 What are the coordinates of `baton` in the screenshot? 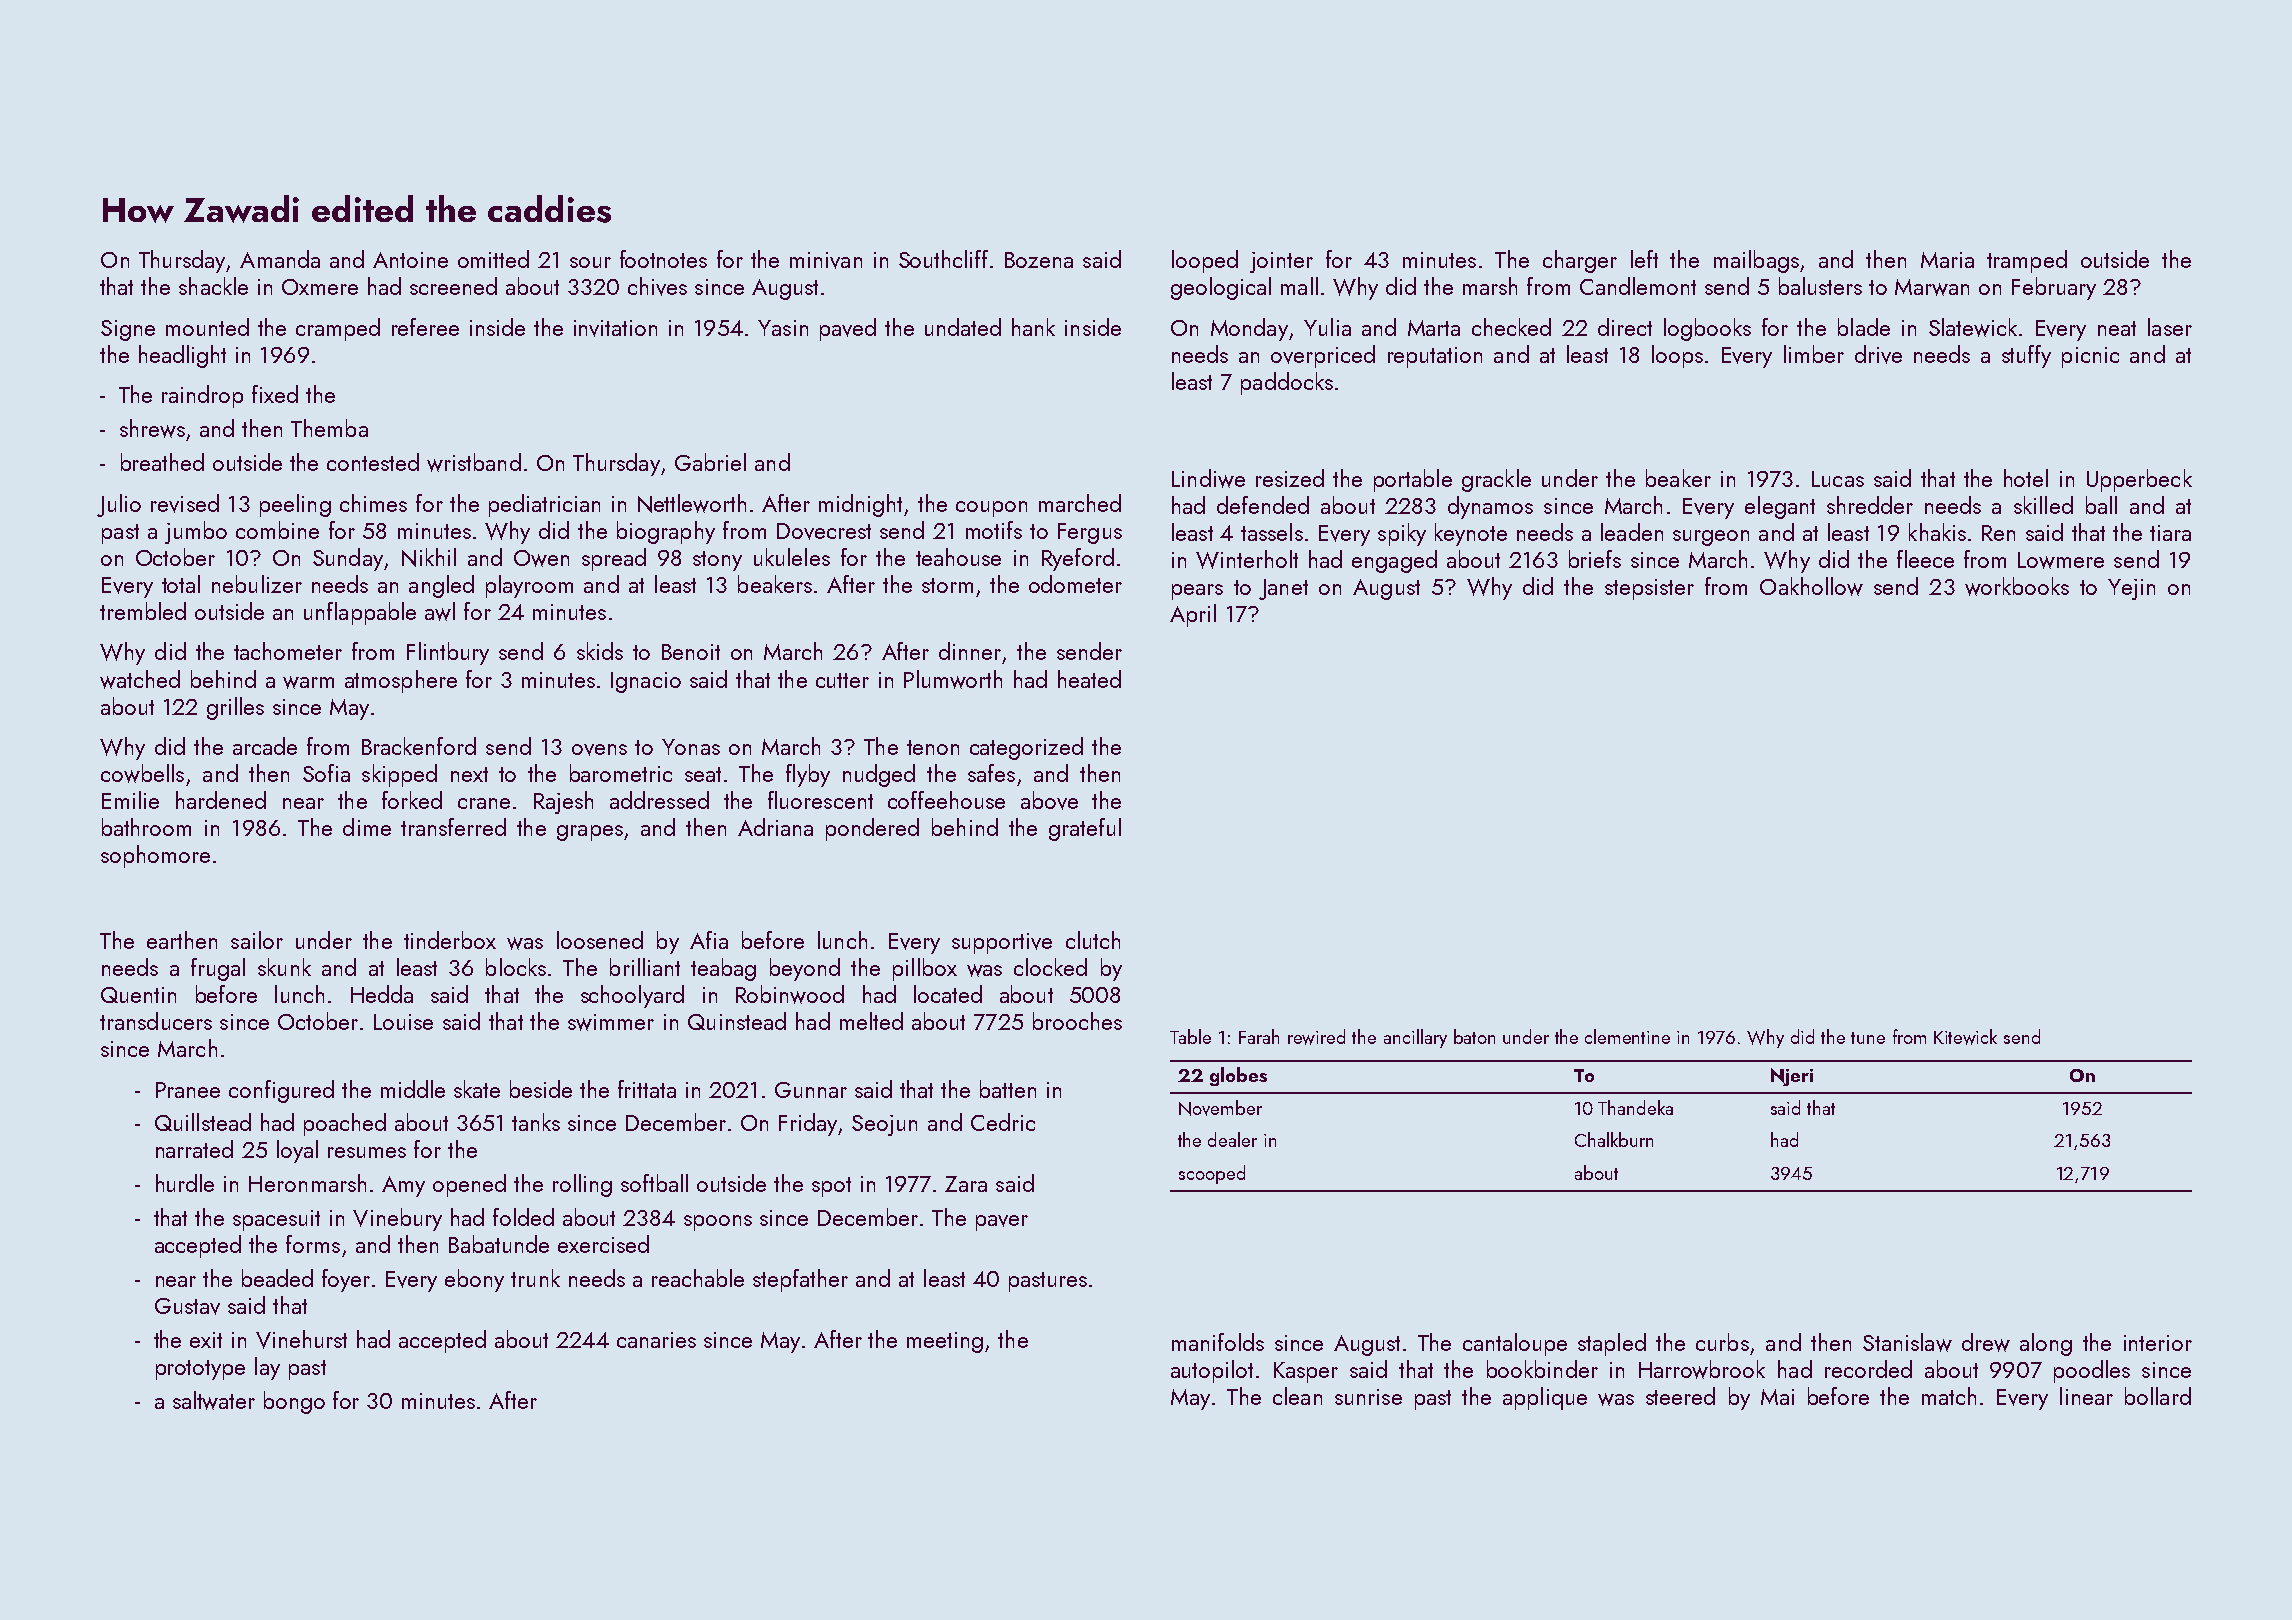 It's located at (1474, 1036).
